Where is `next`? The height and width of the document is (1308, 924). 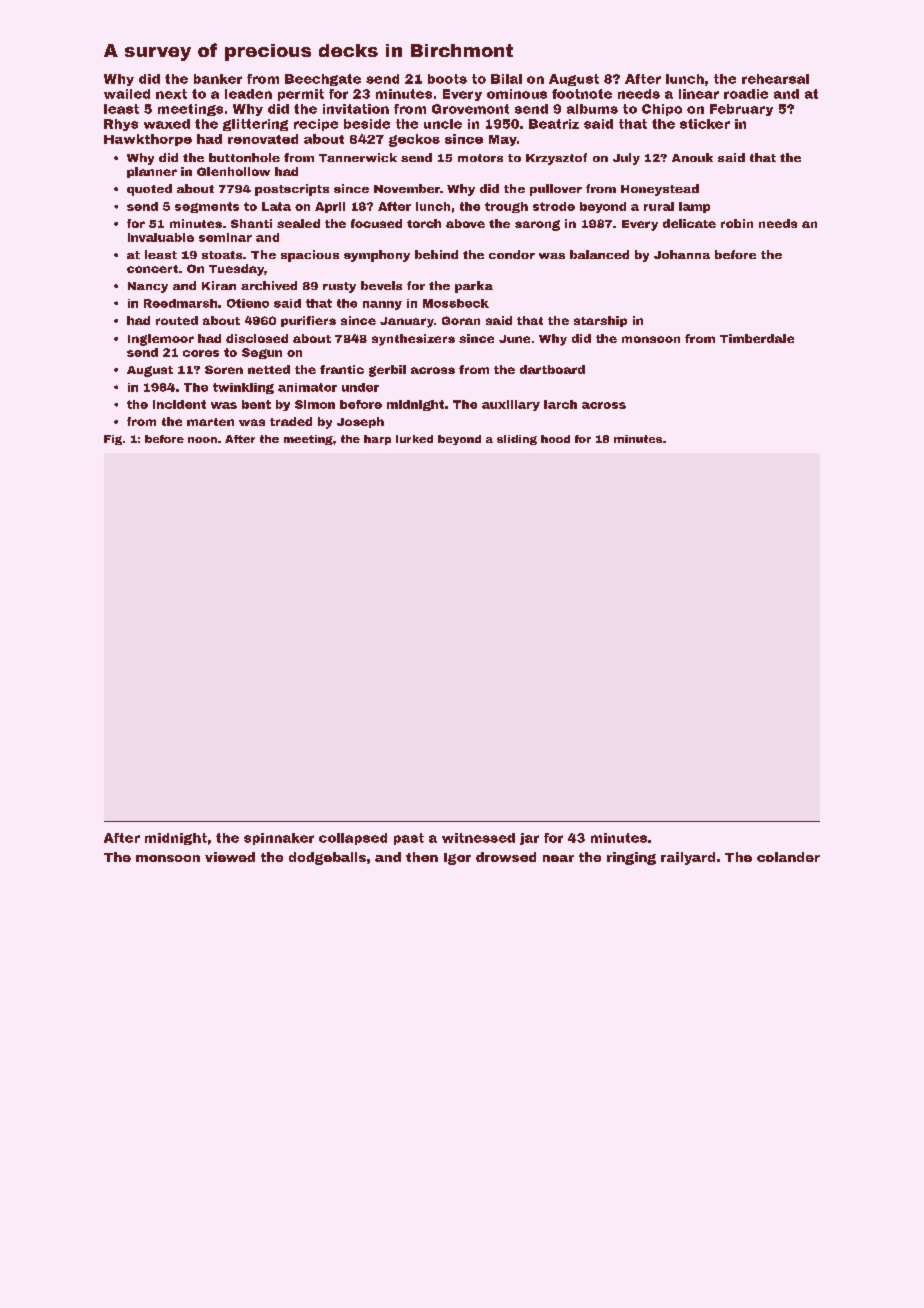 next is located at coordinates (171, 94).
